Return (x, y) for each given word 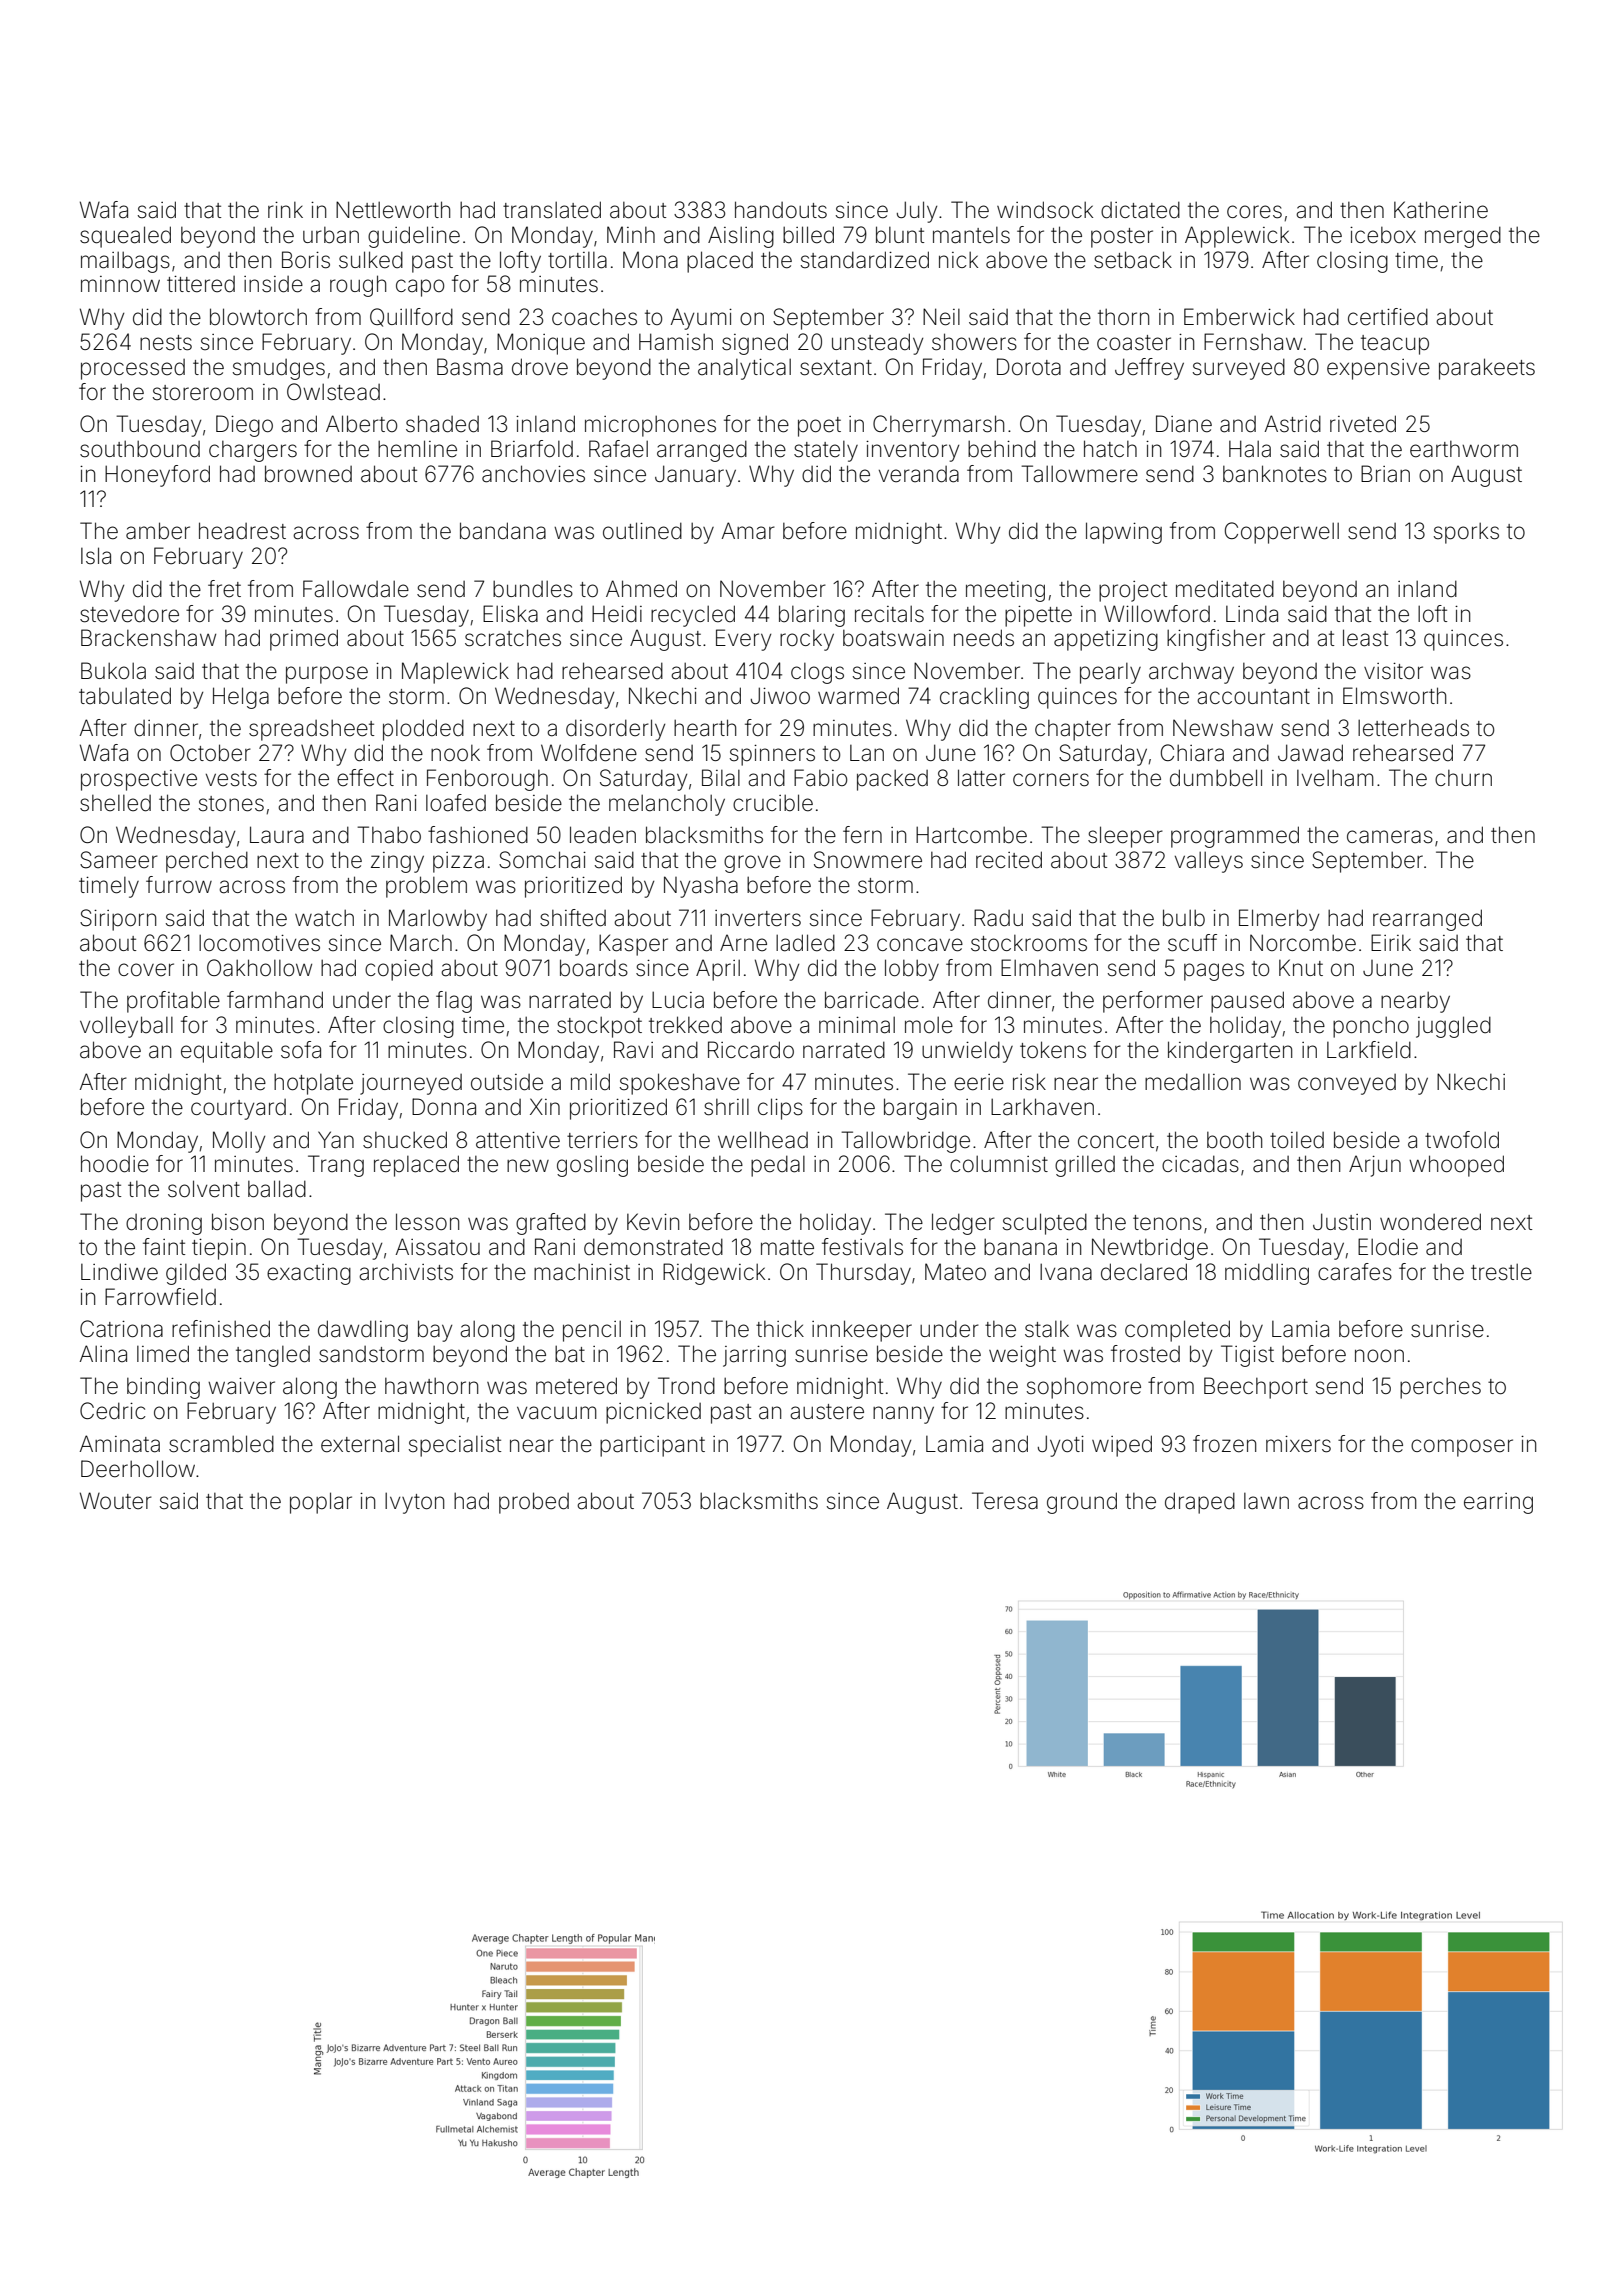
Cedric (112, 1411)
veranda (919, 474)
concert (1116, 1141)
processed (133, 369)
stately (826, 451)
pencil (592, 1331)
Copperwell (1282, 533)
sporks (1466, 533)
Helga (241, 698)
